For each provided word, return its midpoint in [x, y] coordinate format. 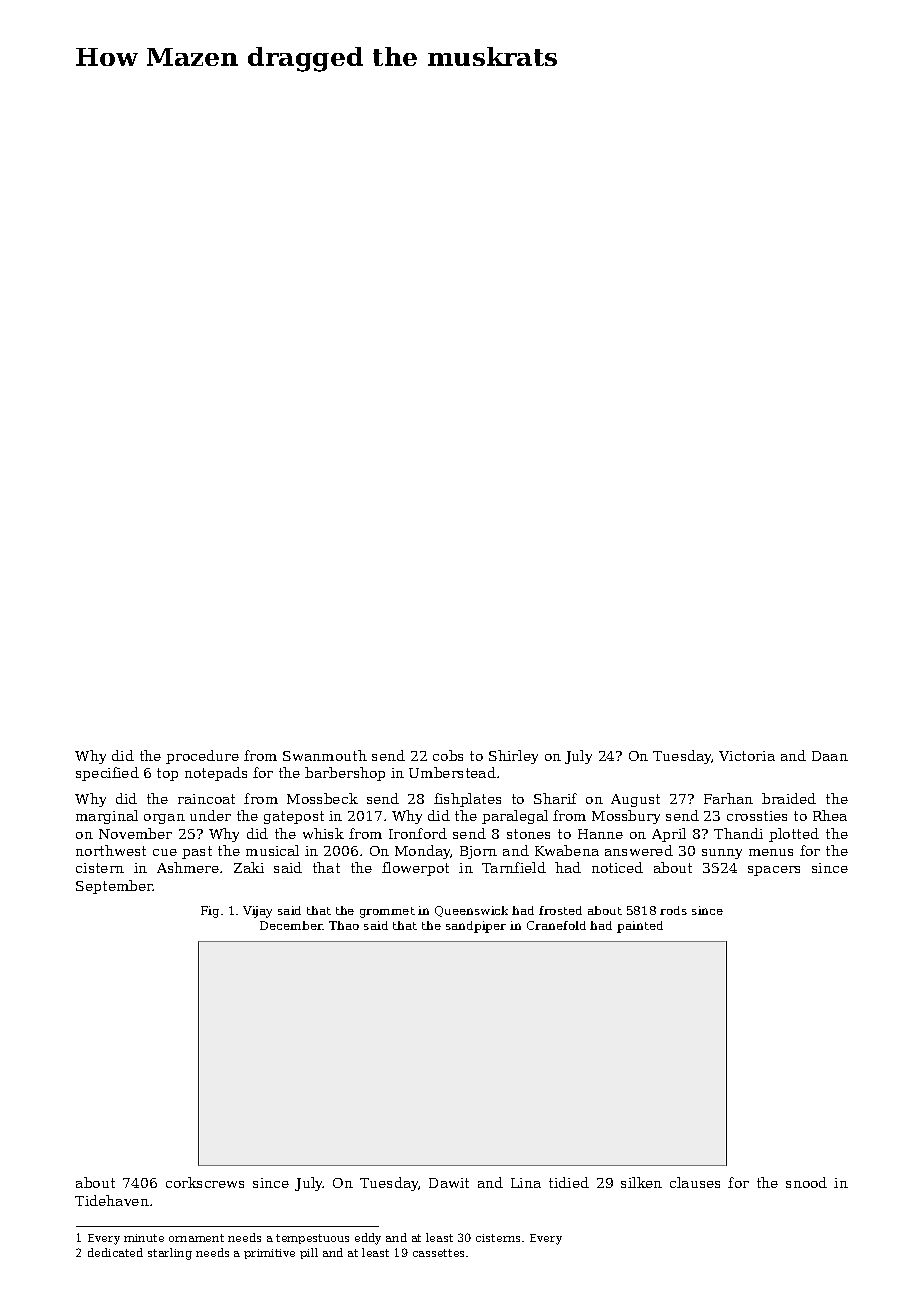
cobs [448, 755]
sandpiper [476, 927]
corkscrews [205, 1182]
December [291, 925]
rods [673, 910]
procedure [202, 757]
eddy [368, 1239]
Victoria [747, 756]
